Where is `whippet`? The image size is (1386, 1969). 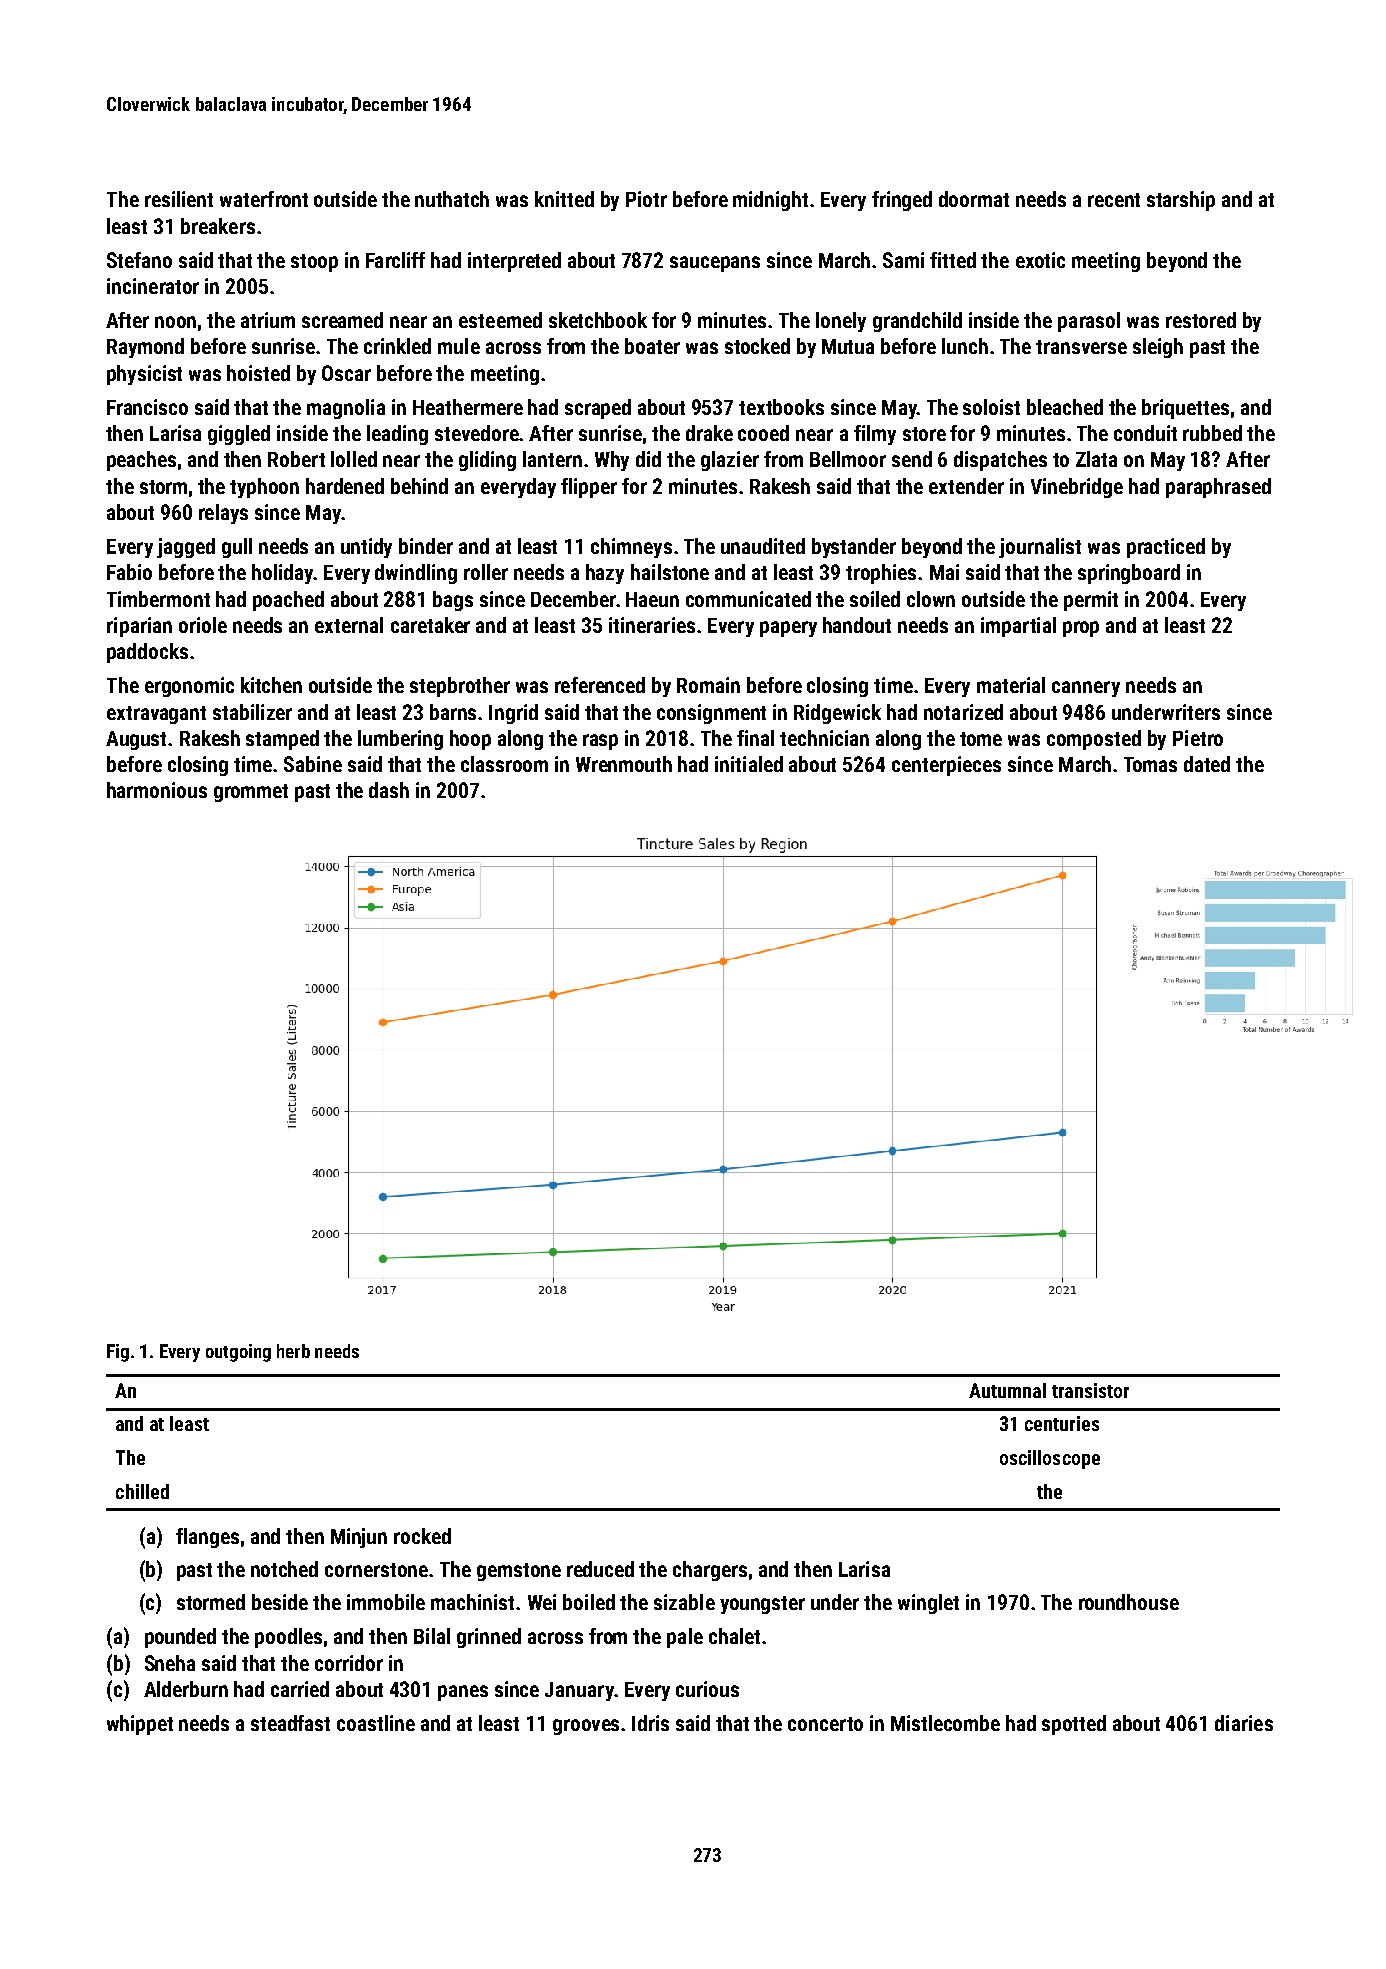 whippet is located at coordinates (140, 1725).
